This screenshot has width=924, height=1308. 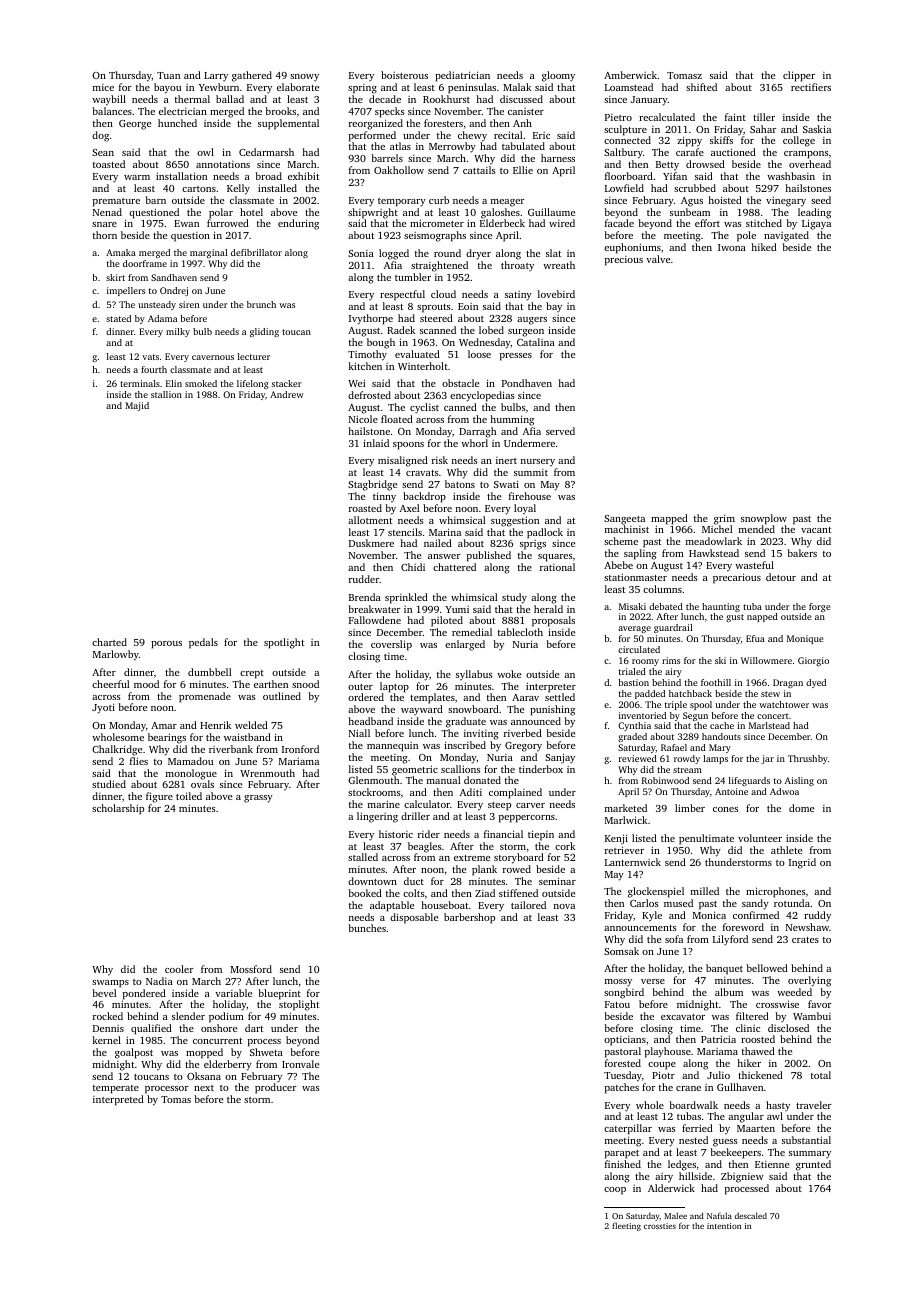 What do you see at coordinates (174, 383) in the screenshot?
I see `Elin` at bounding box center [174, 383].
